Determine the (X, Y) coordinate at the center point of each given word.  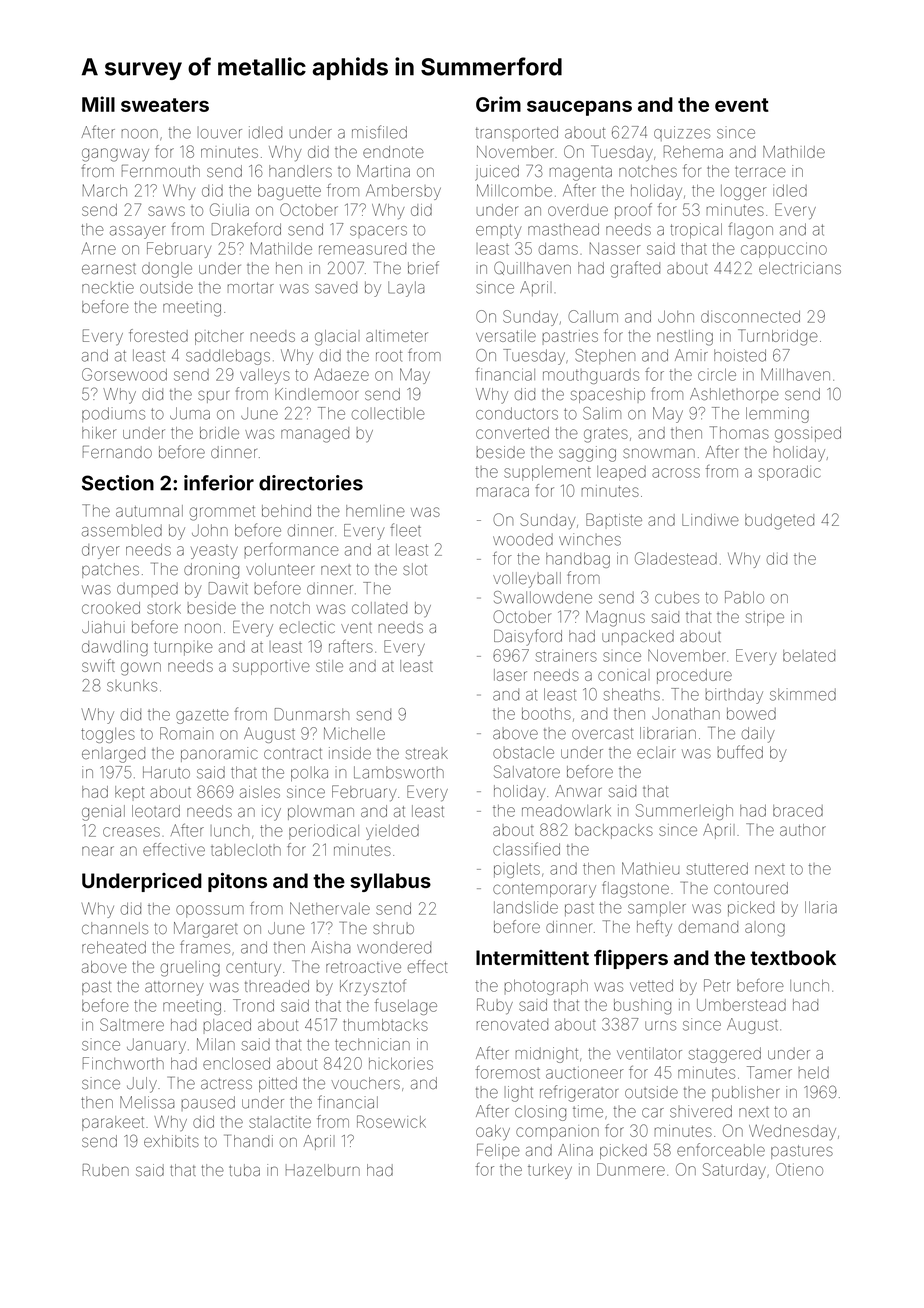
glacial (337, 338)
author (803, 830)
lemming (777, 415)
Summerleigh (684, 812)
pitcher (219, 337)
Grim (498, 104)
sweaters (165, 105)
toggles (108, 735)
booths (546, 714)
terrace (760, 171)
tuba (244, 1170)
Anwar (578, 791)
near (98, 851)
